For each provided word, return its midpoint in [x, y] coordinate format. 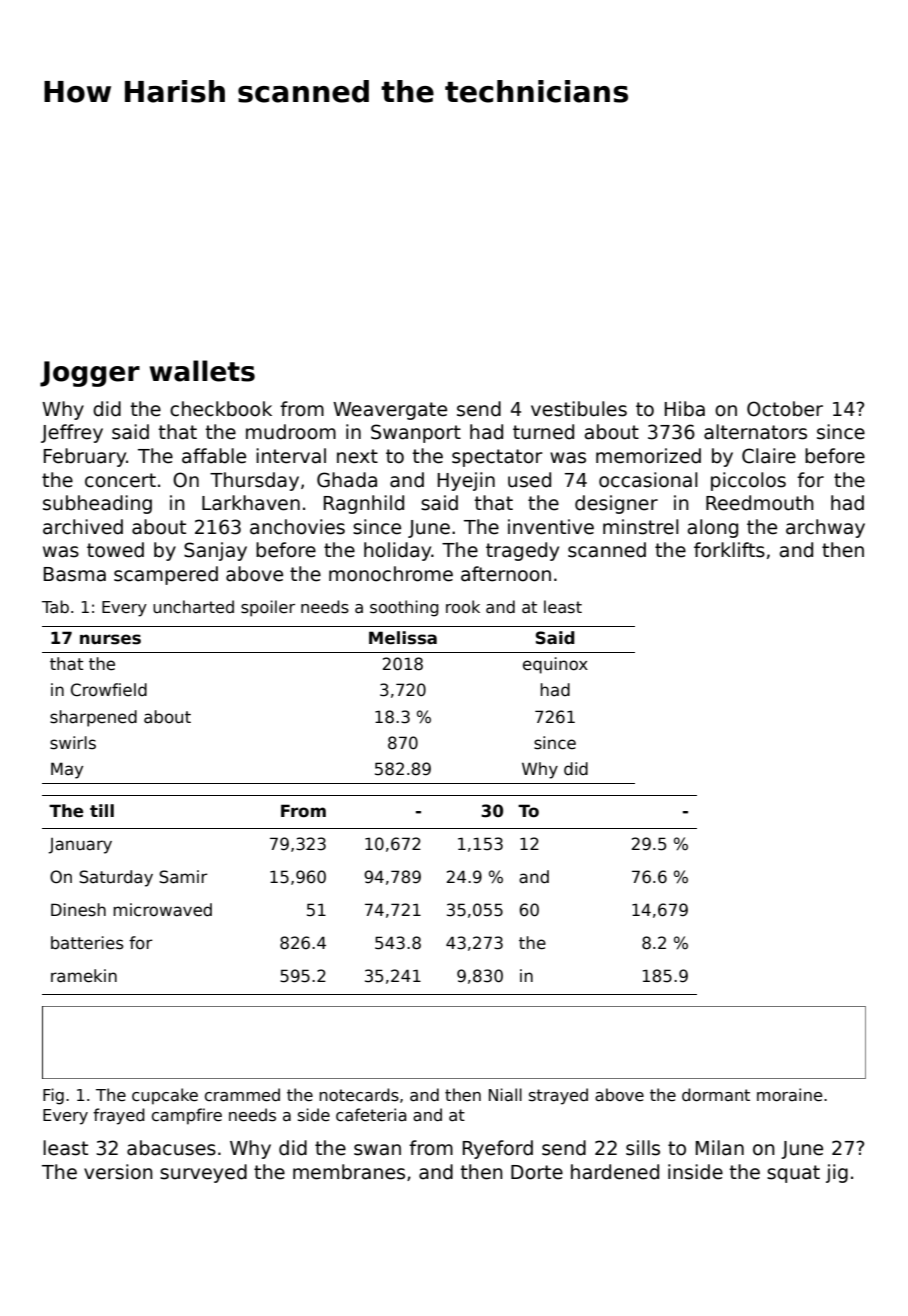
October [785, 409]
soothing [404, 608]
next [357, 456]
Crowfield [109, 690]
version [118, 1172]
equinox [555, 665]
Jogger [90, 374]
